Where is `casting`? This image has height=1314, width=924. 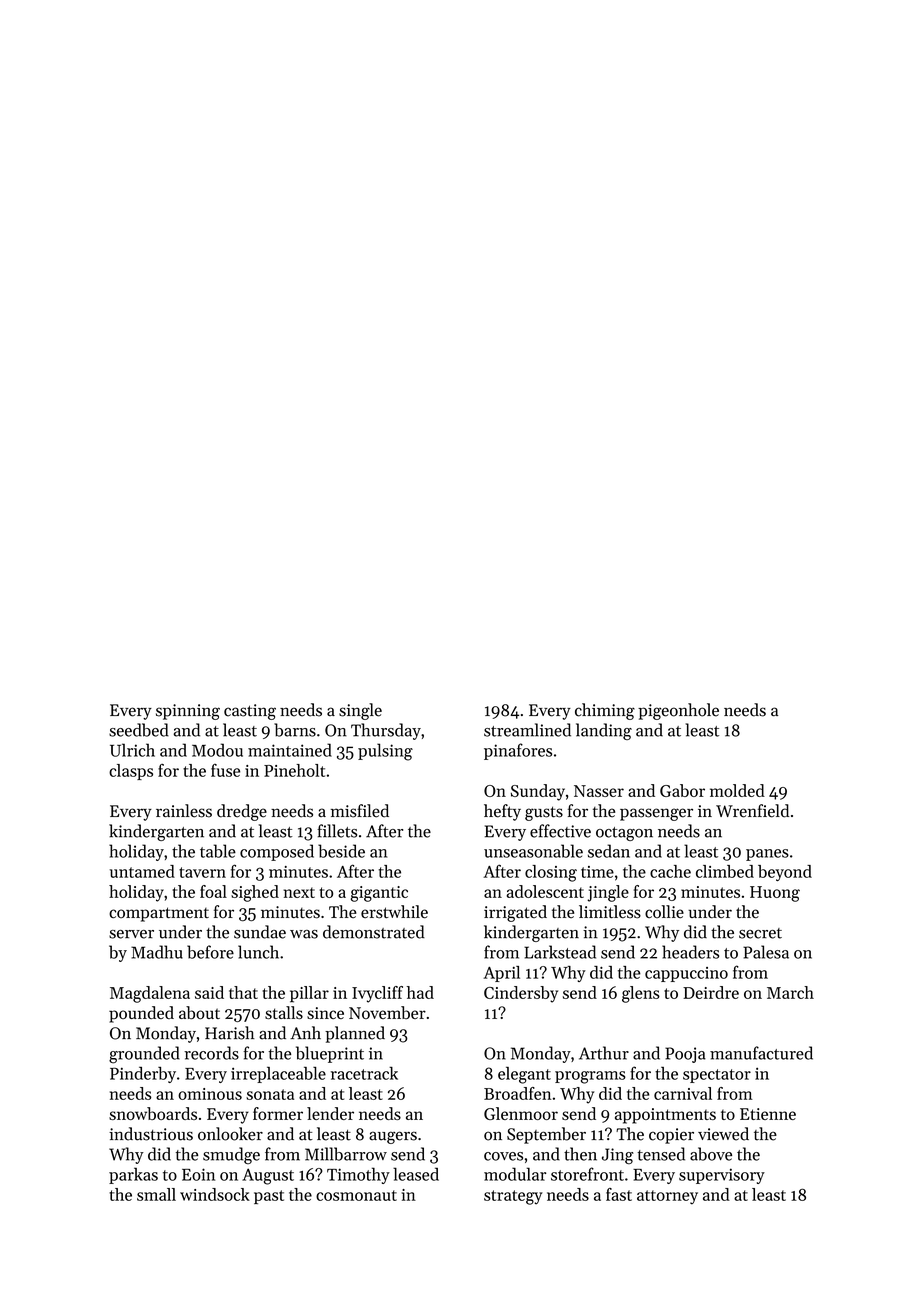
casting is located at coordinates (250, 712).
